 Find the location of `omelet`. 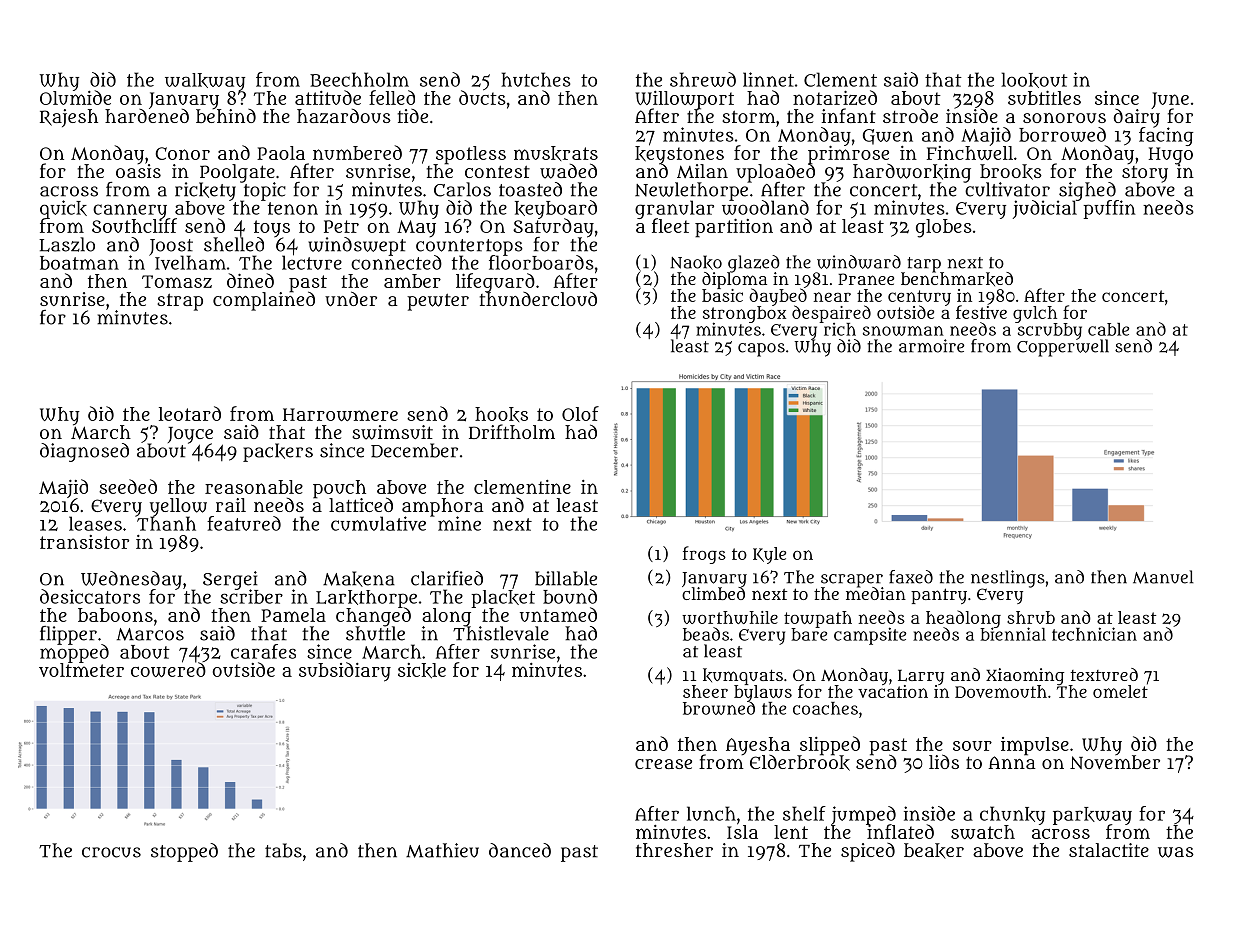

omelet is located at coordinates (1120, 691).
